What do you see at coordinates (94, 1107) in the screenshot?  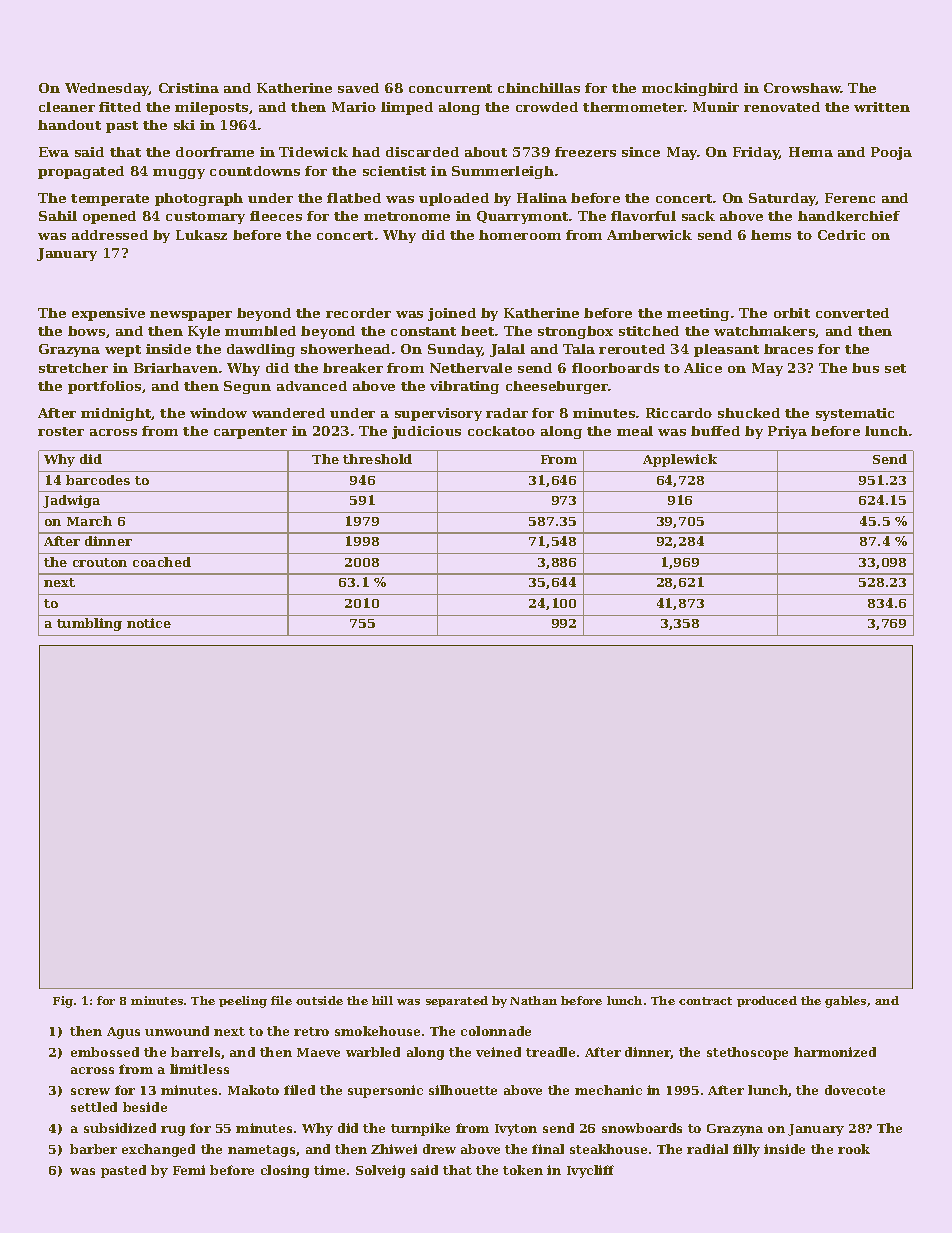 I see `settled` at bounding box center [94, 1107].
